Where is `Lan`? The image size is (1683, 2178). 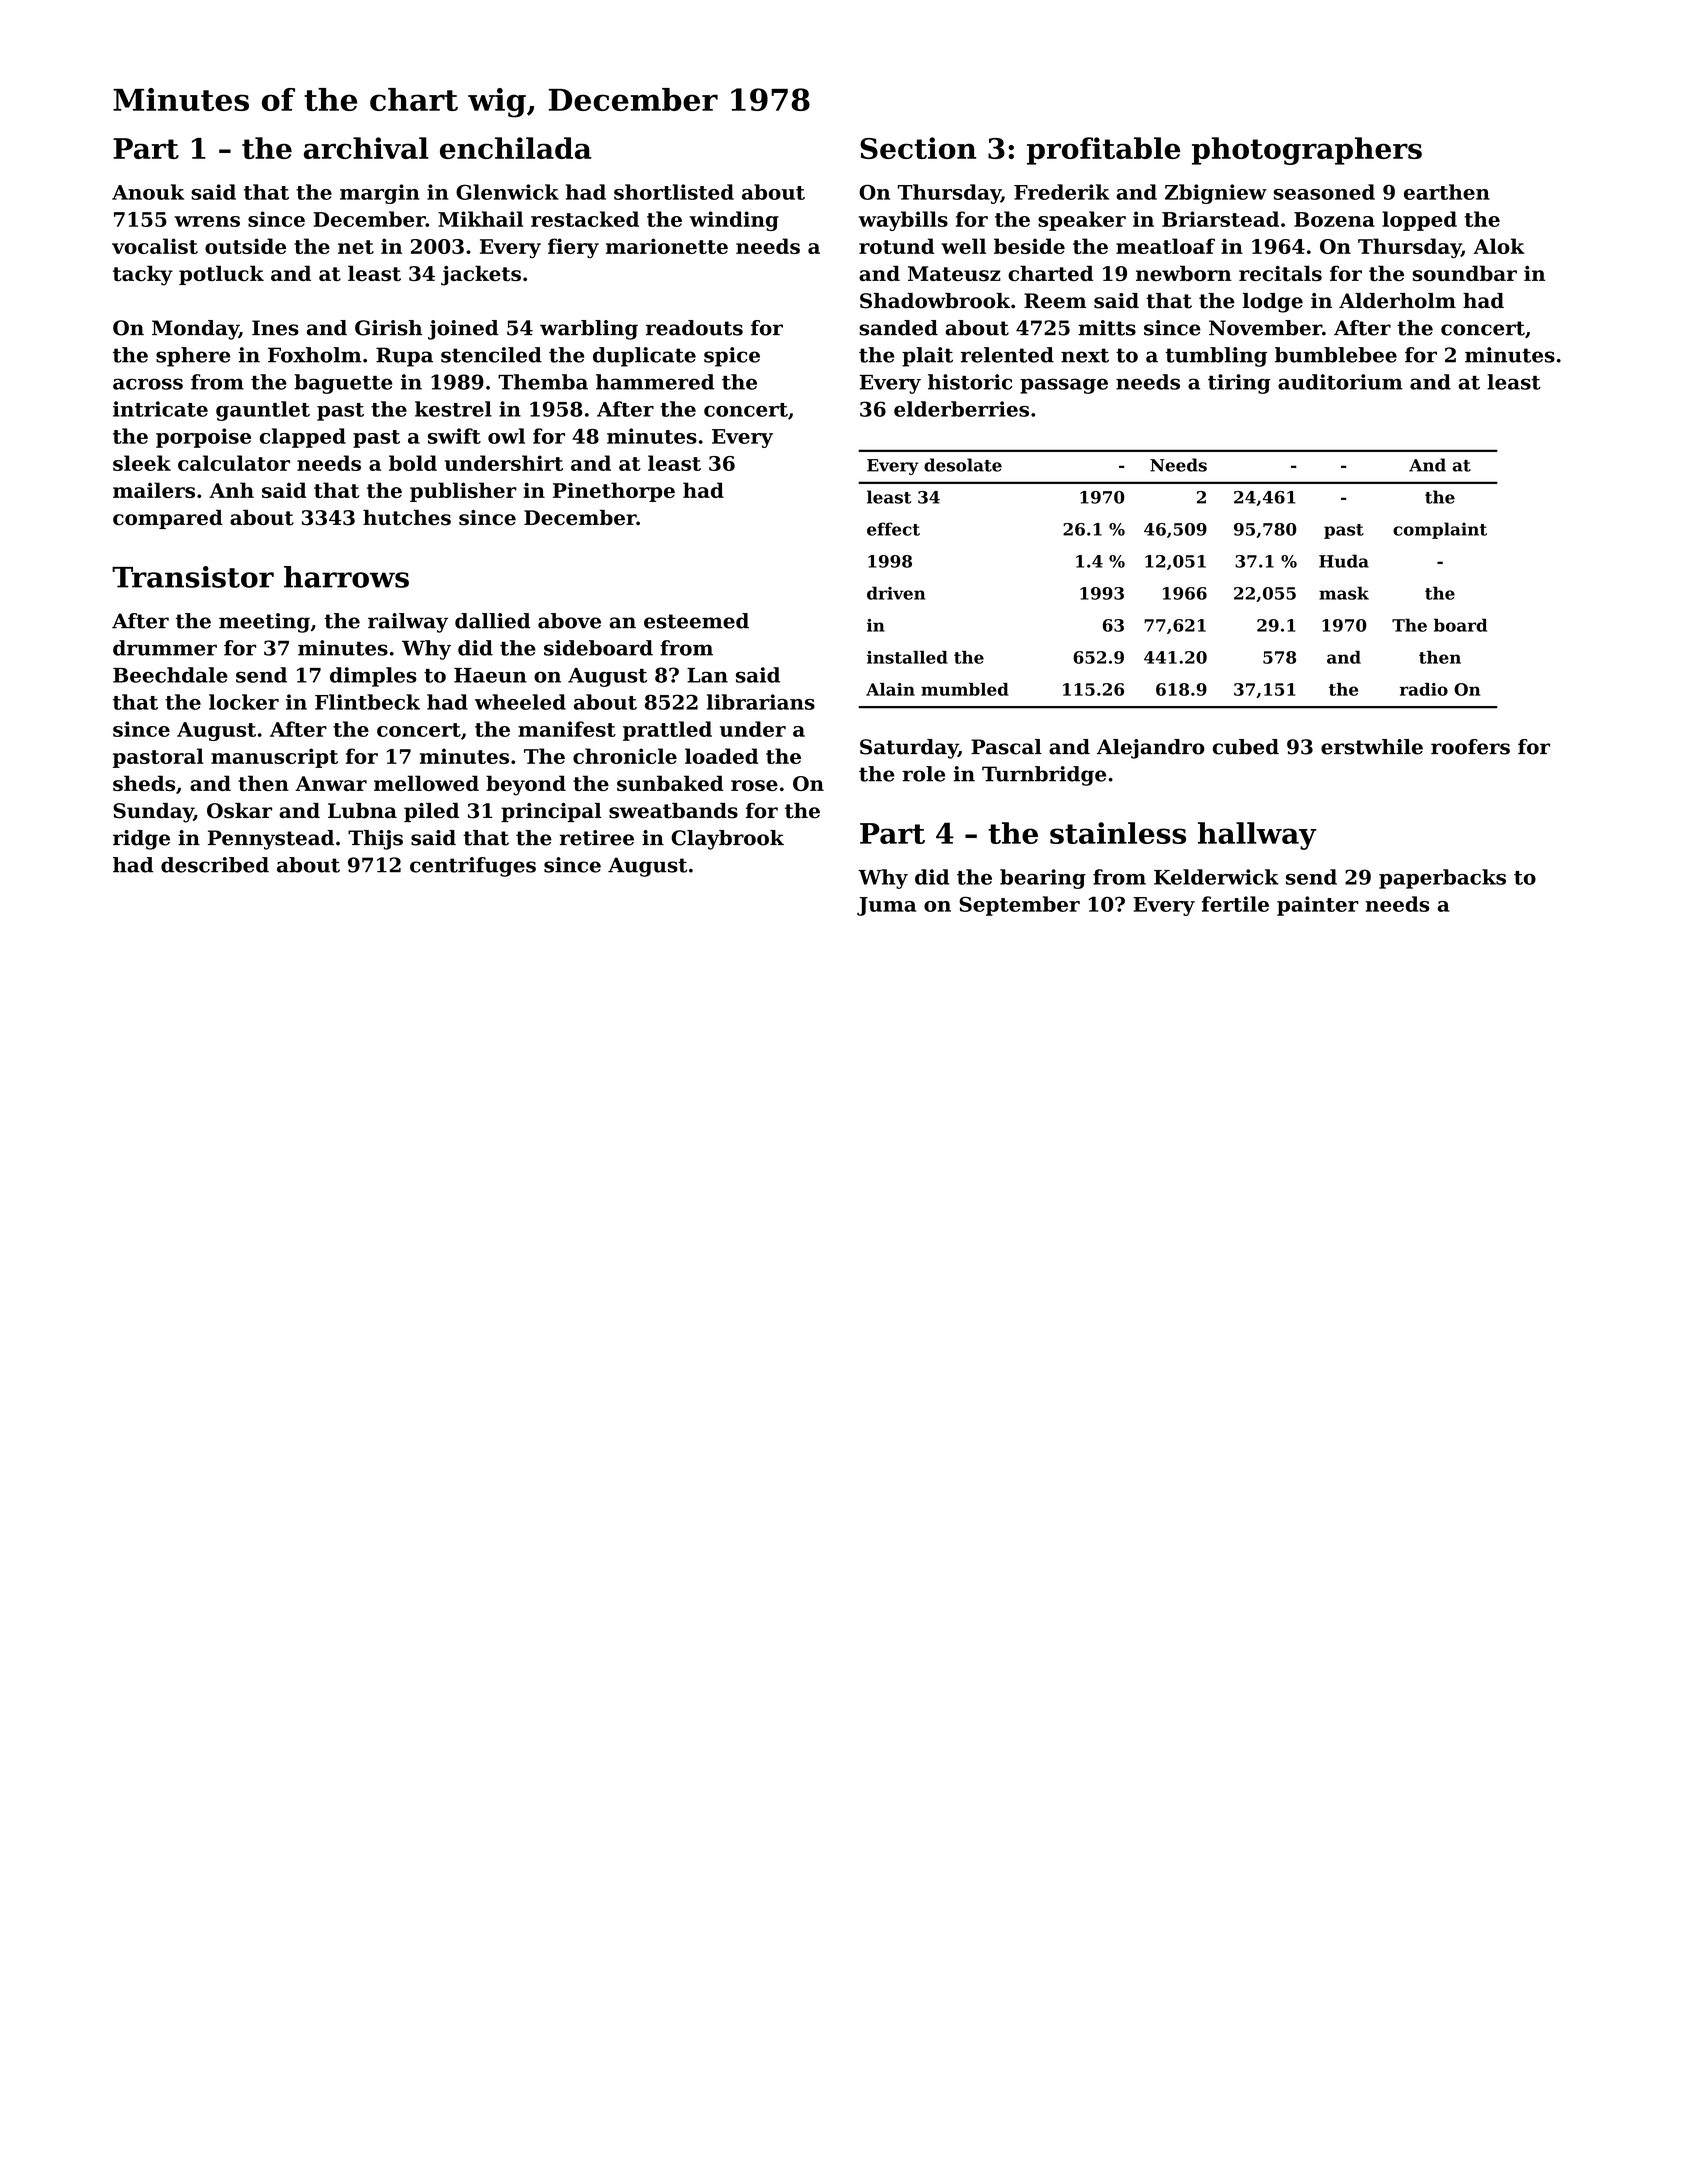
Lan is located at coordinates (707, 675).
